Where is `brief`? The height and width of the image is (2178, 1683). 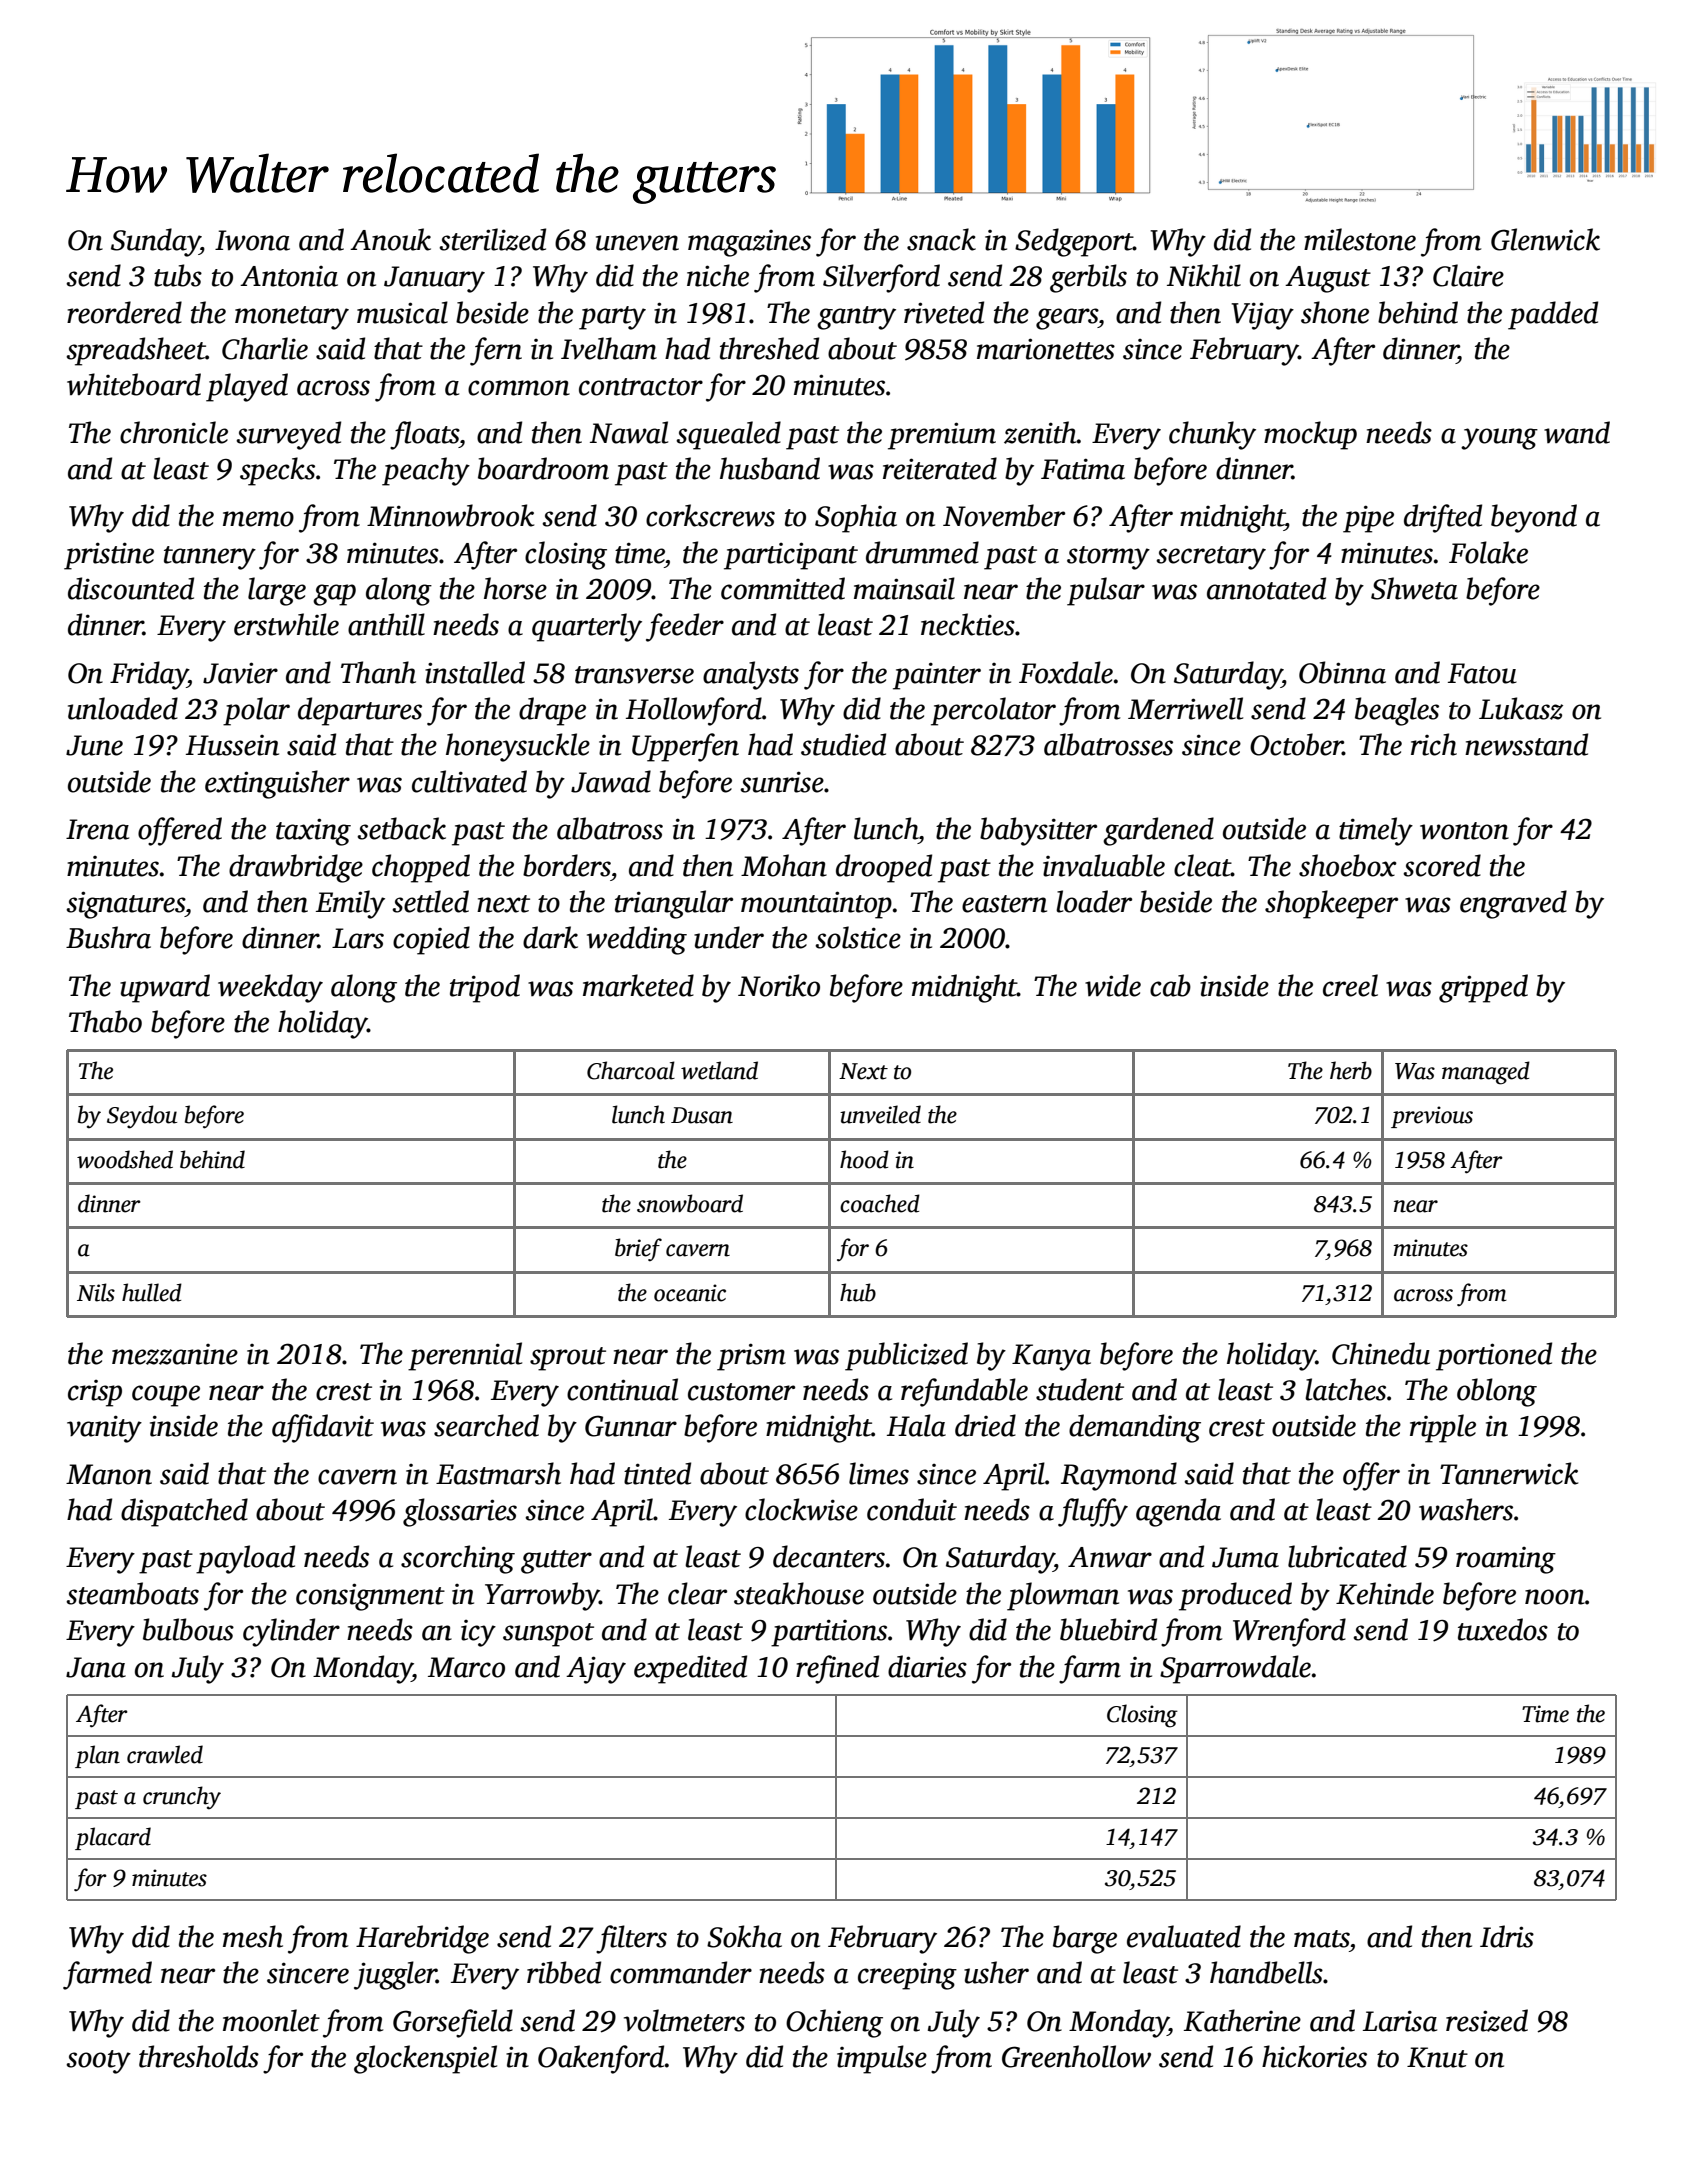 brief is located at coordinates (638, 1250).
